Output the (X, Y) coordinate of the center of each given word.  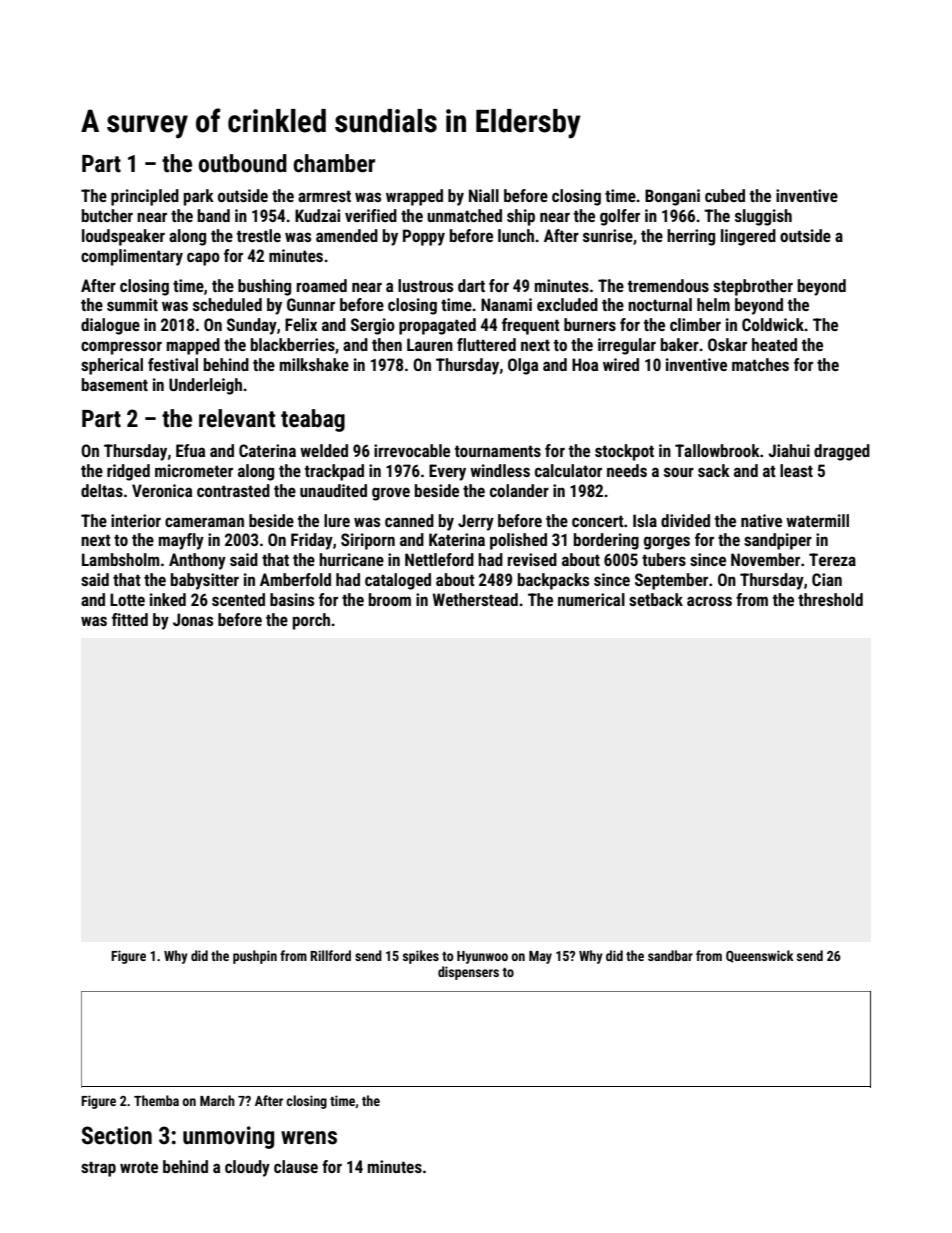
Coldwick (773, 324)
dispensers (468, 973)
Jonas (193, 619)
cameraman (204, 522)
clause (296, 1166)
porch (311, 621)
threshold (830, 599)
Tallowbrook (717, 450)
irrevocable (412, 450)
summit (132, 304)
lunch (516, 235)
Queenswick (759, 956)
